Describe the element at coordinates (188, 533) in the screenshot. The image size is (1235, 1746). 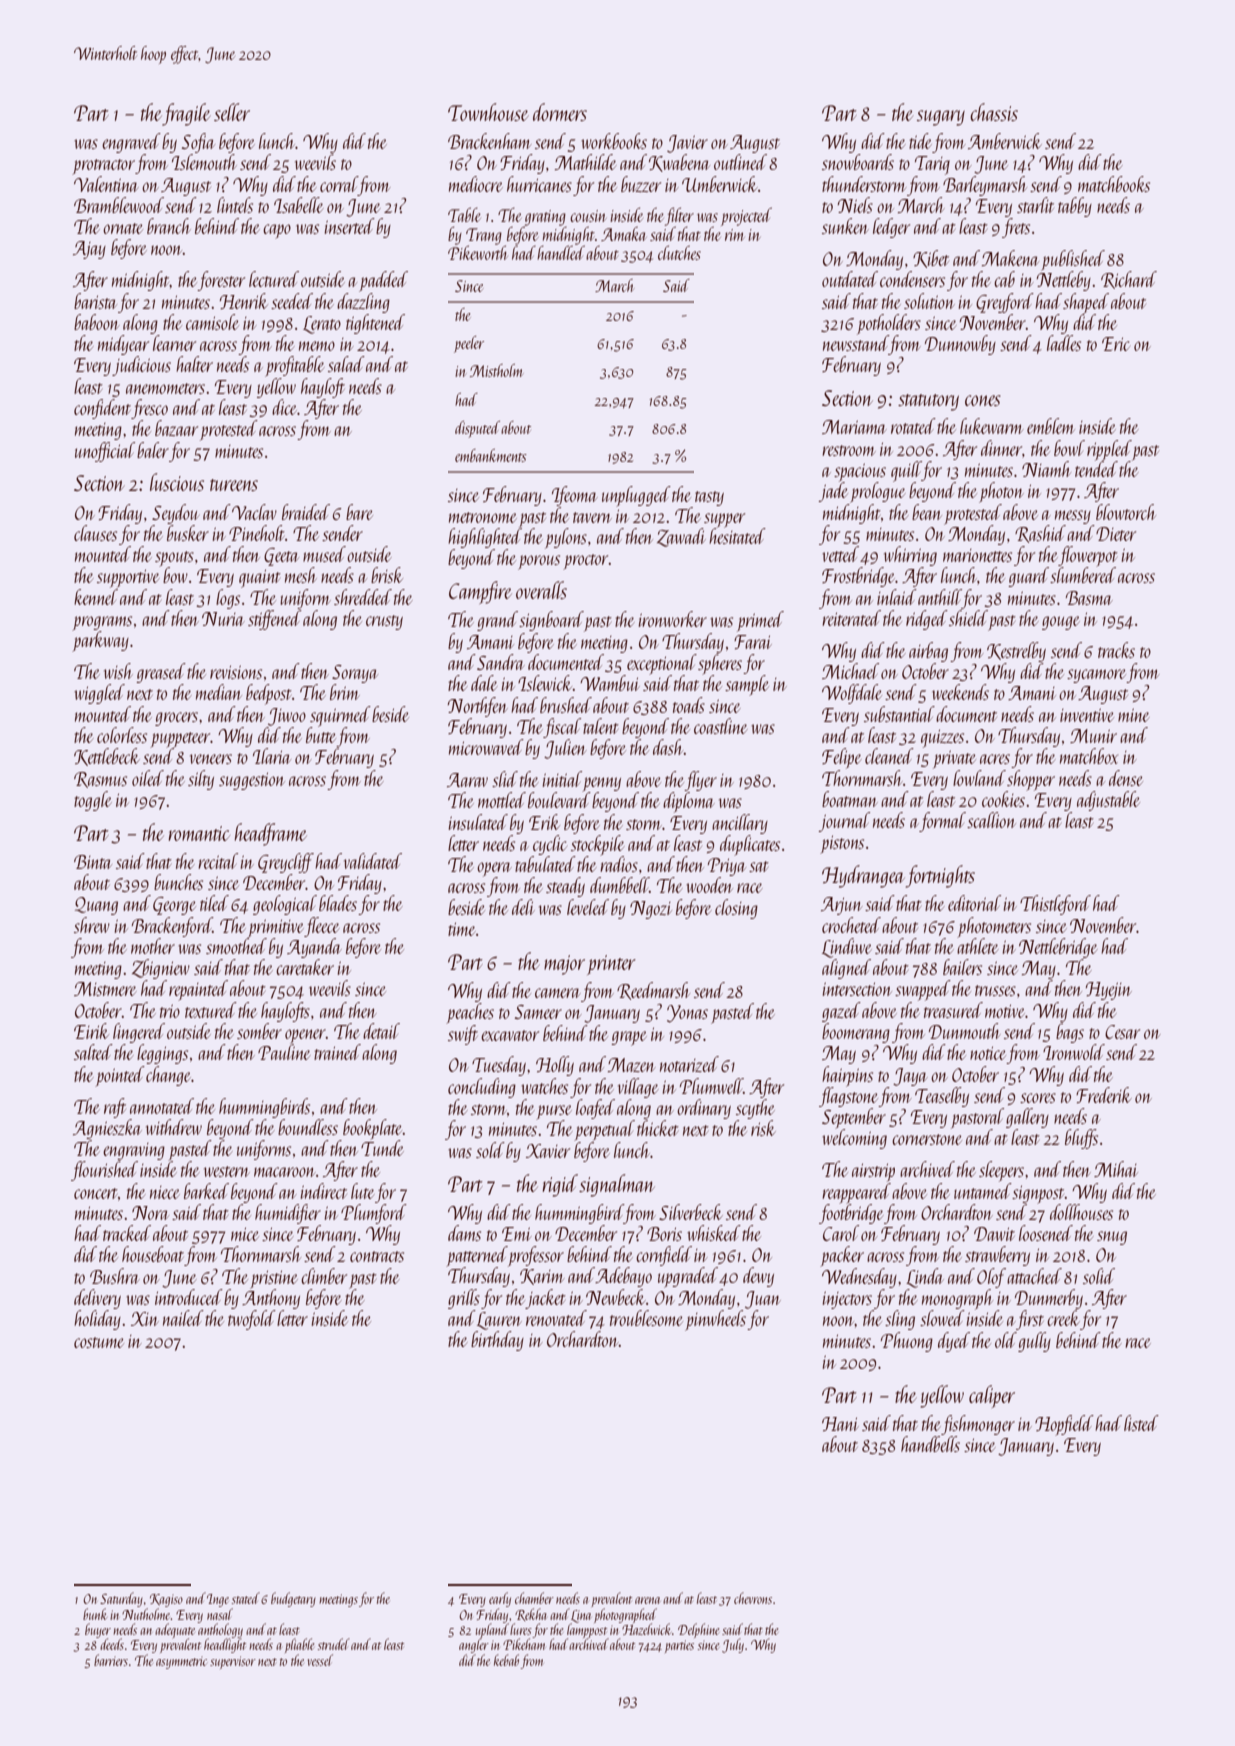
I see `busker` at that location.
